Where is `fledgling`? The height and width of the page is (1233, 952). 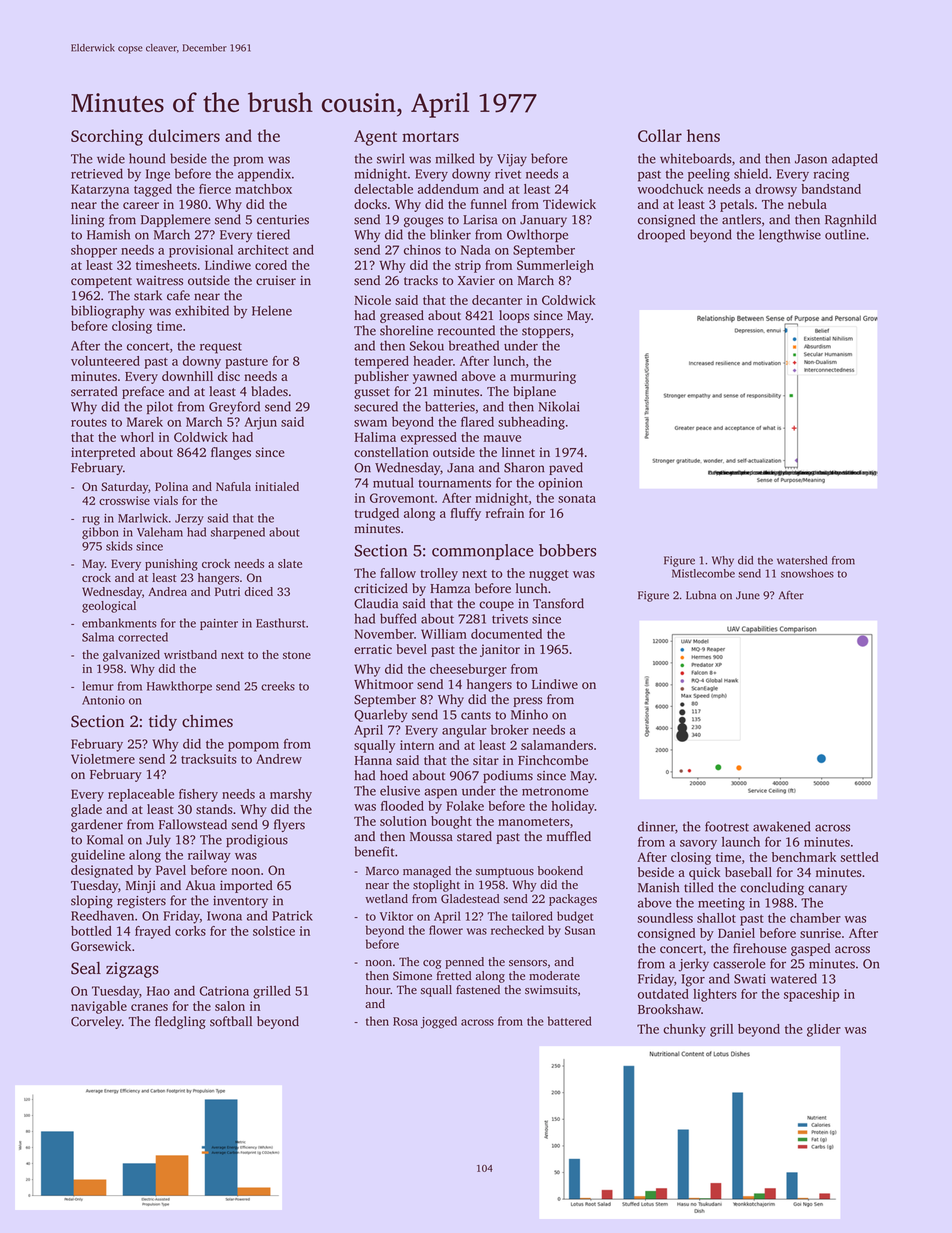 fledgling is located at coordinates (180, 1022).
